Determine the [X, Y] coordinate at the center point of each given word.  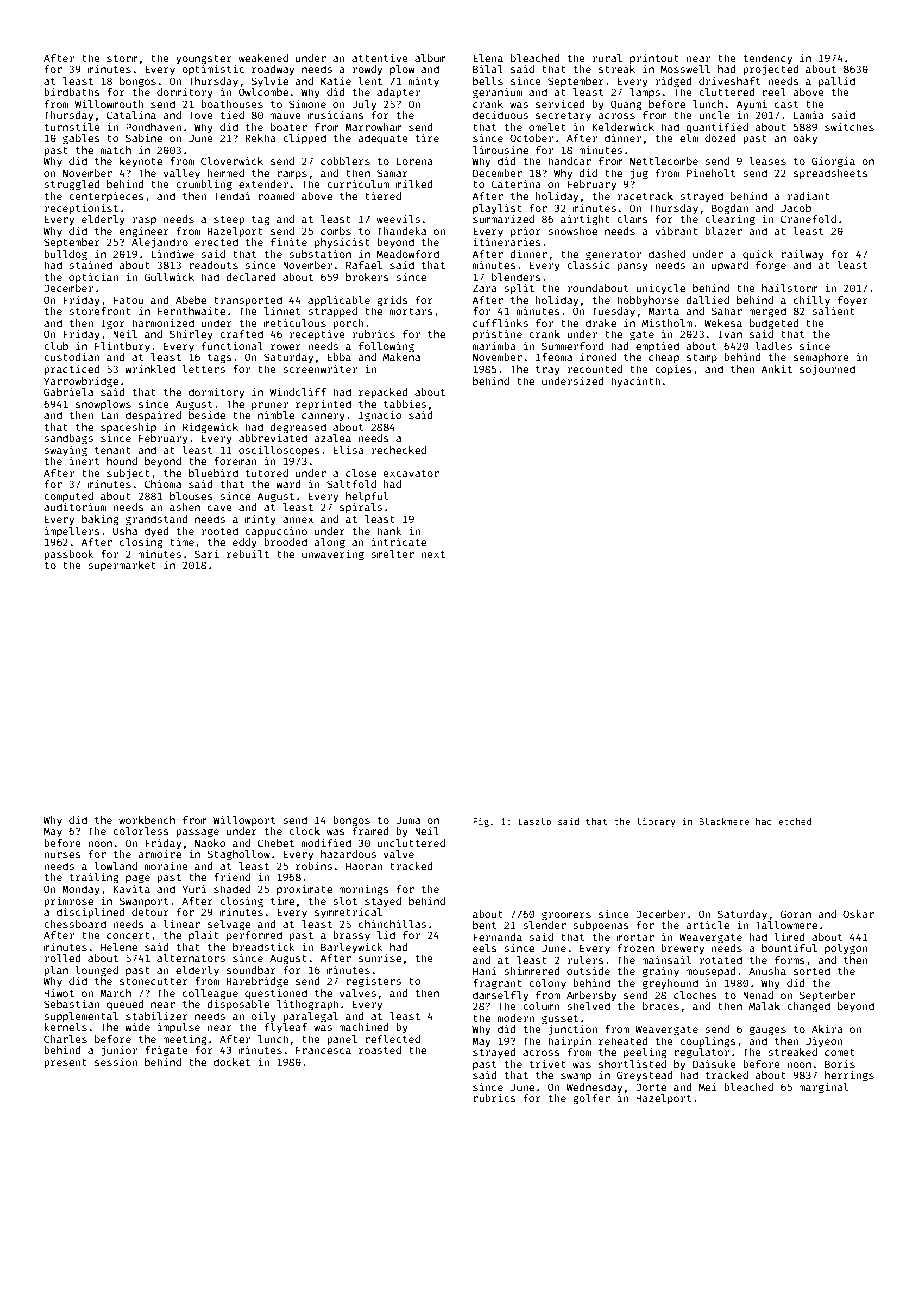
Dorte [651, 1087]
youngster [204, 59]
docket [232, 1062]
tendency [767, 59]
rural [607, 58]
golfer [591, 1099]
